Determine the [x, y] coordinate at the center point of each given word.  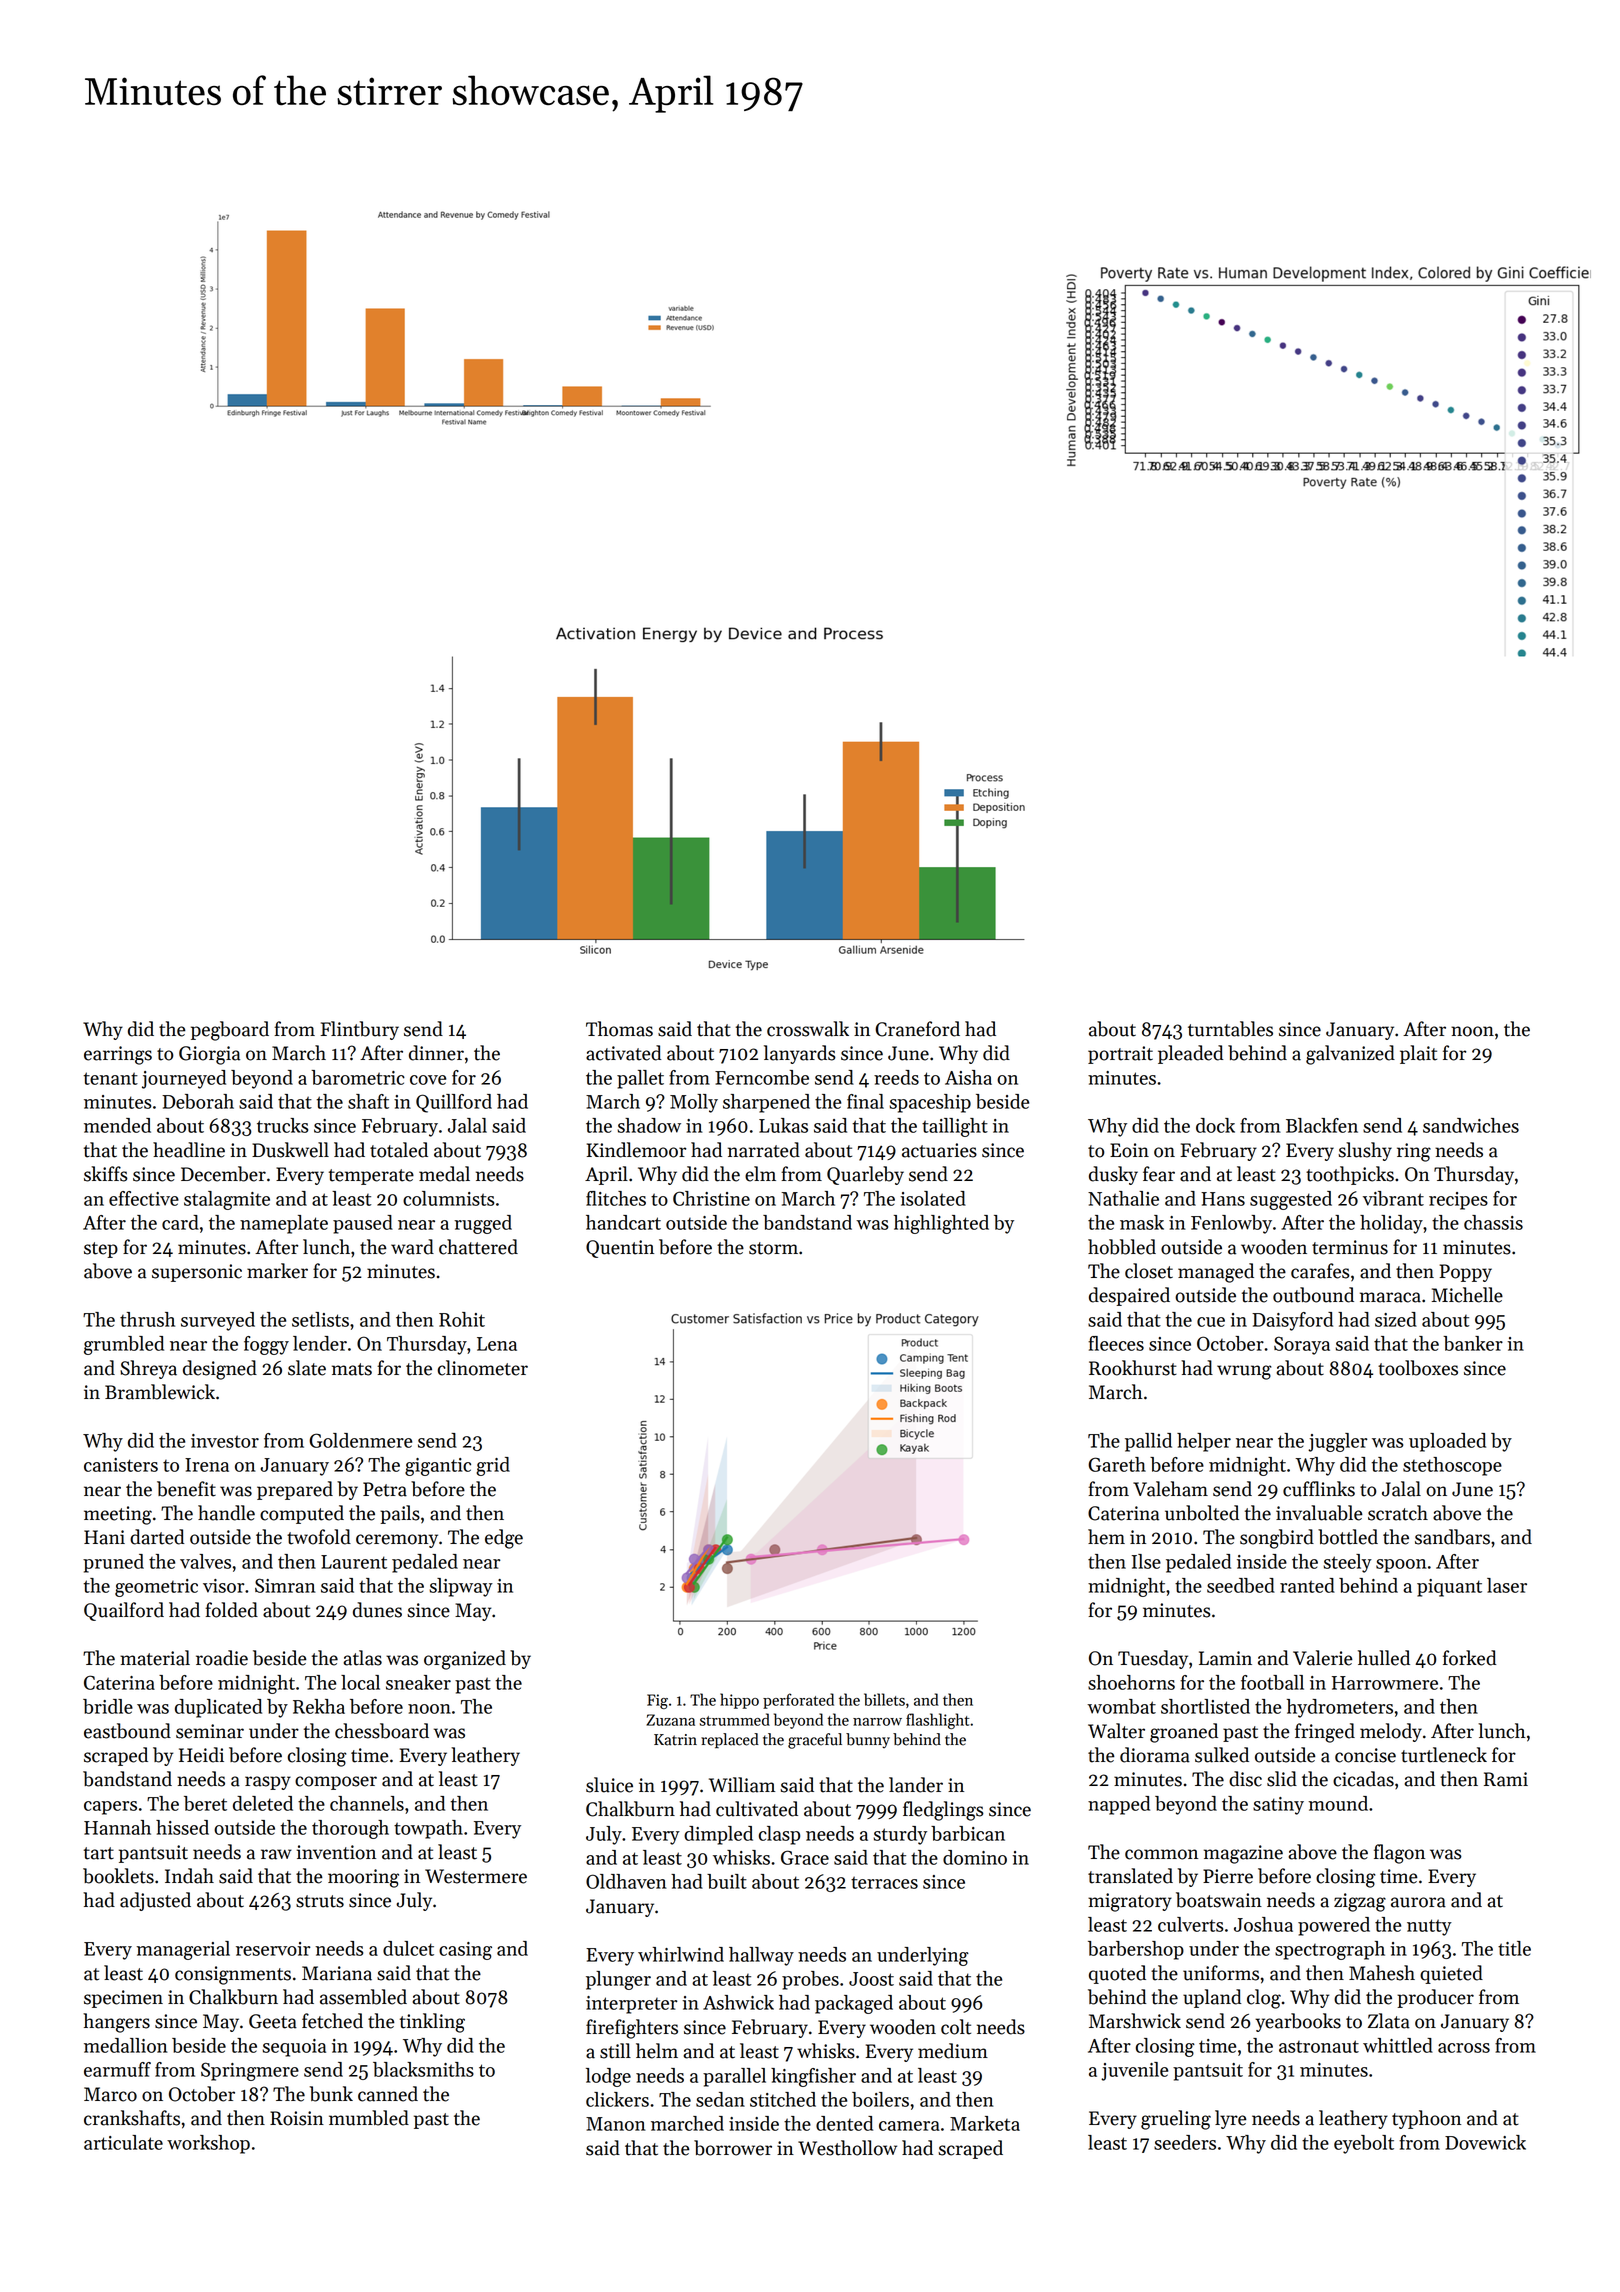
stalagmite [227, 1200]
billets [884, 1699]
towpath [428, 1829]
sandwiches [1471, 1125]
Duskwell [290, 1150]
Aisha [968, 1077]
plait [1418, 1054]
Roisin [297, 2118]
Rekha [319, 1706]
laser [1507, 1585]
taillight [955, 1127]
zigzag [1360, 1902]
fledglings [943, 1811]
